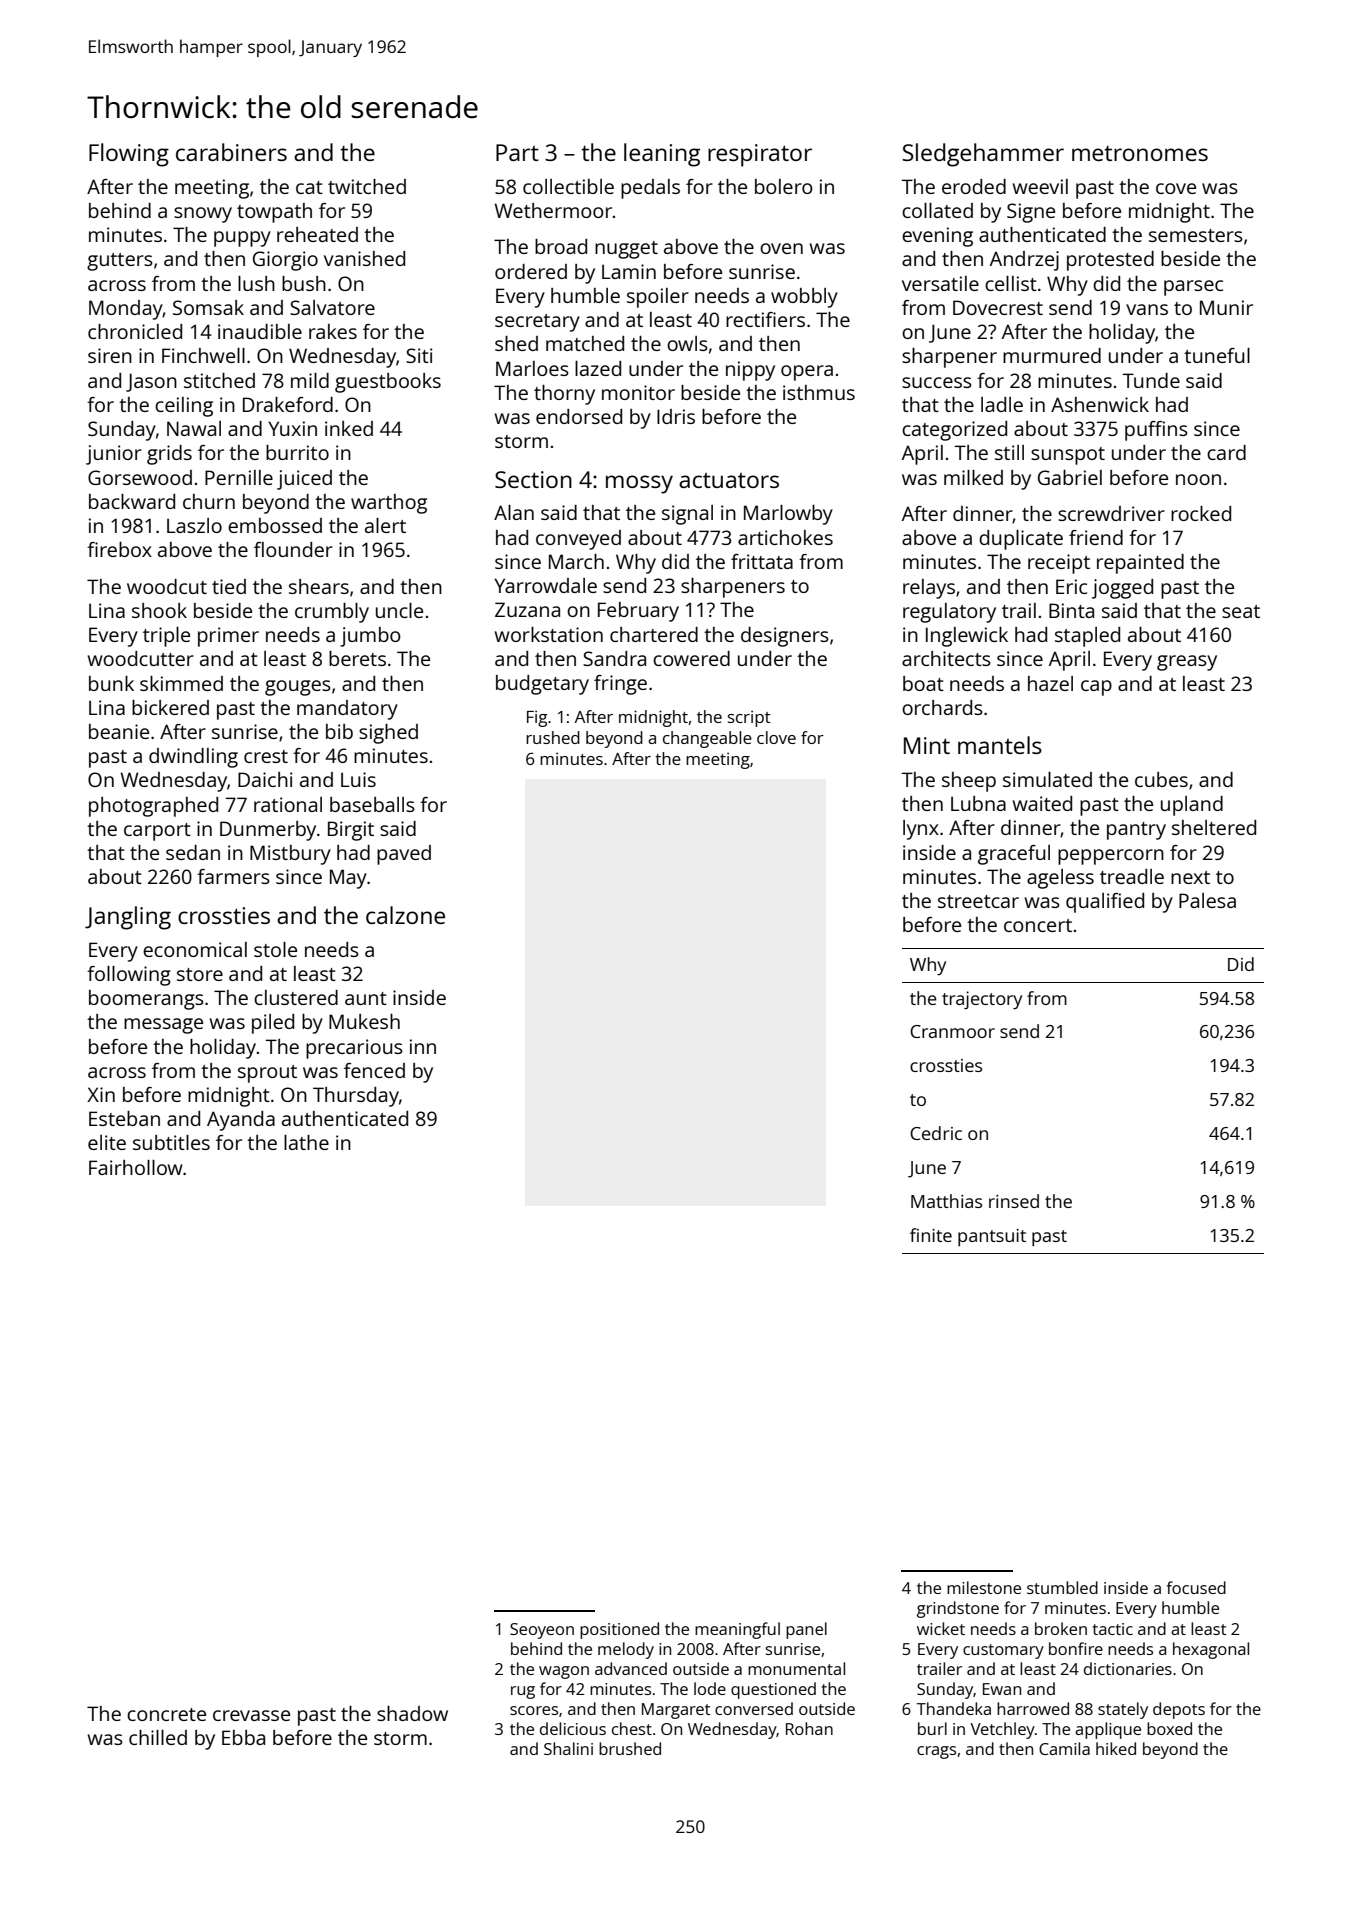 Image resolution: width=1351 pixels, height=1911 pixels. Describe the element at coordinates (662, 155) in the image. I see `leaning` at that location.
